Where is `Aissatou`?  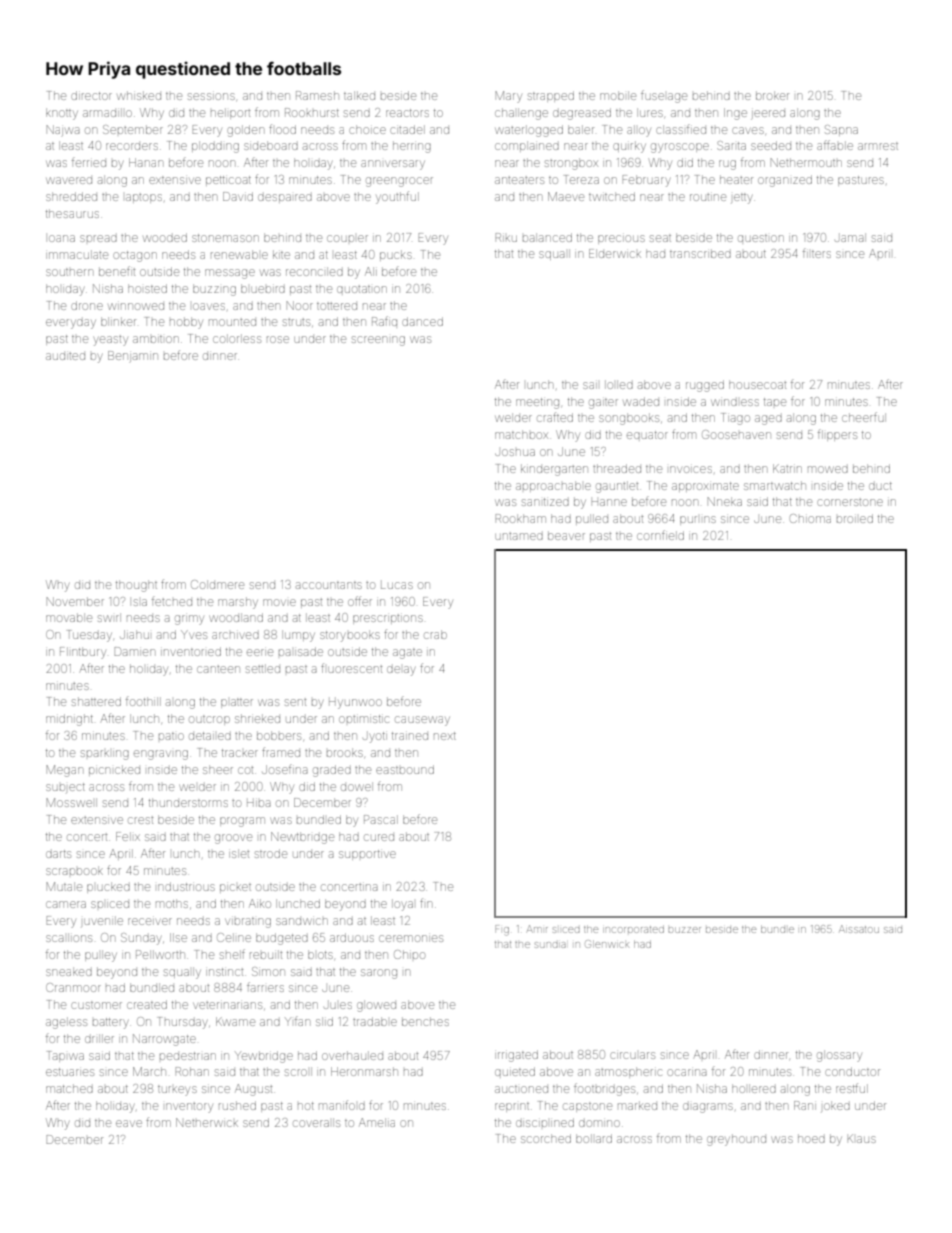
Aissatou is located at coordinates (859, 929).
